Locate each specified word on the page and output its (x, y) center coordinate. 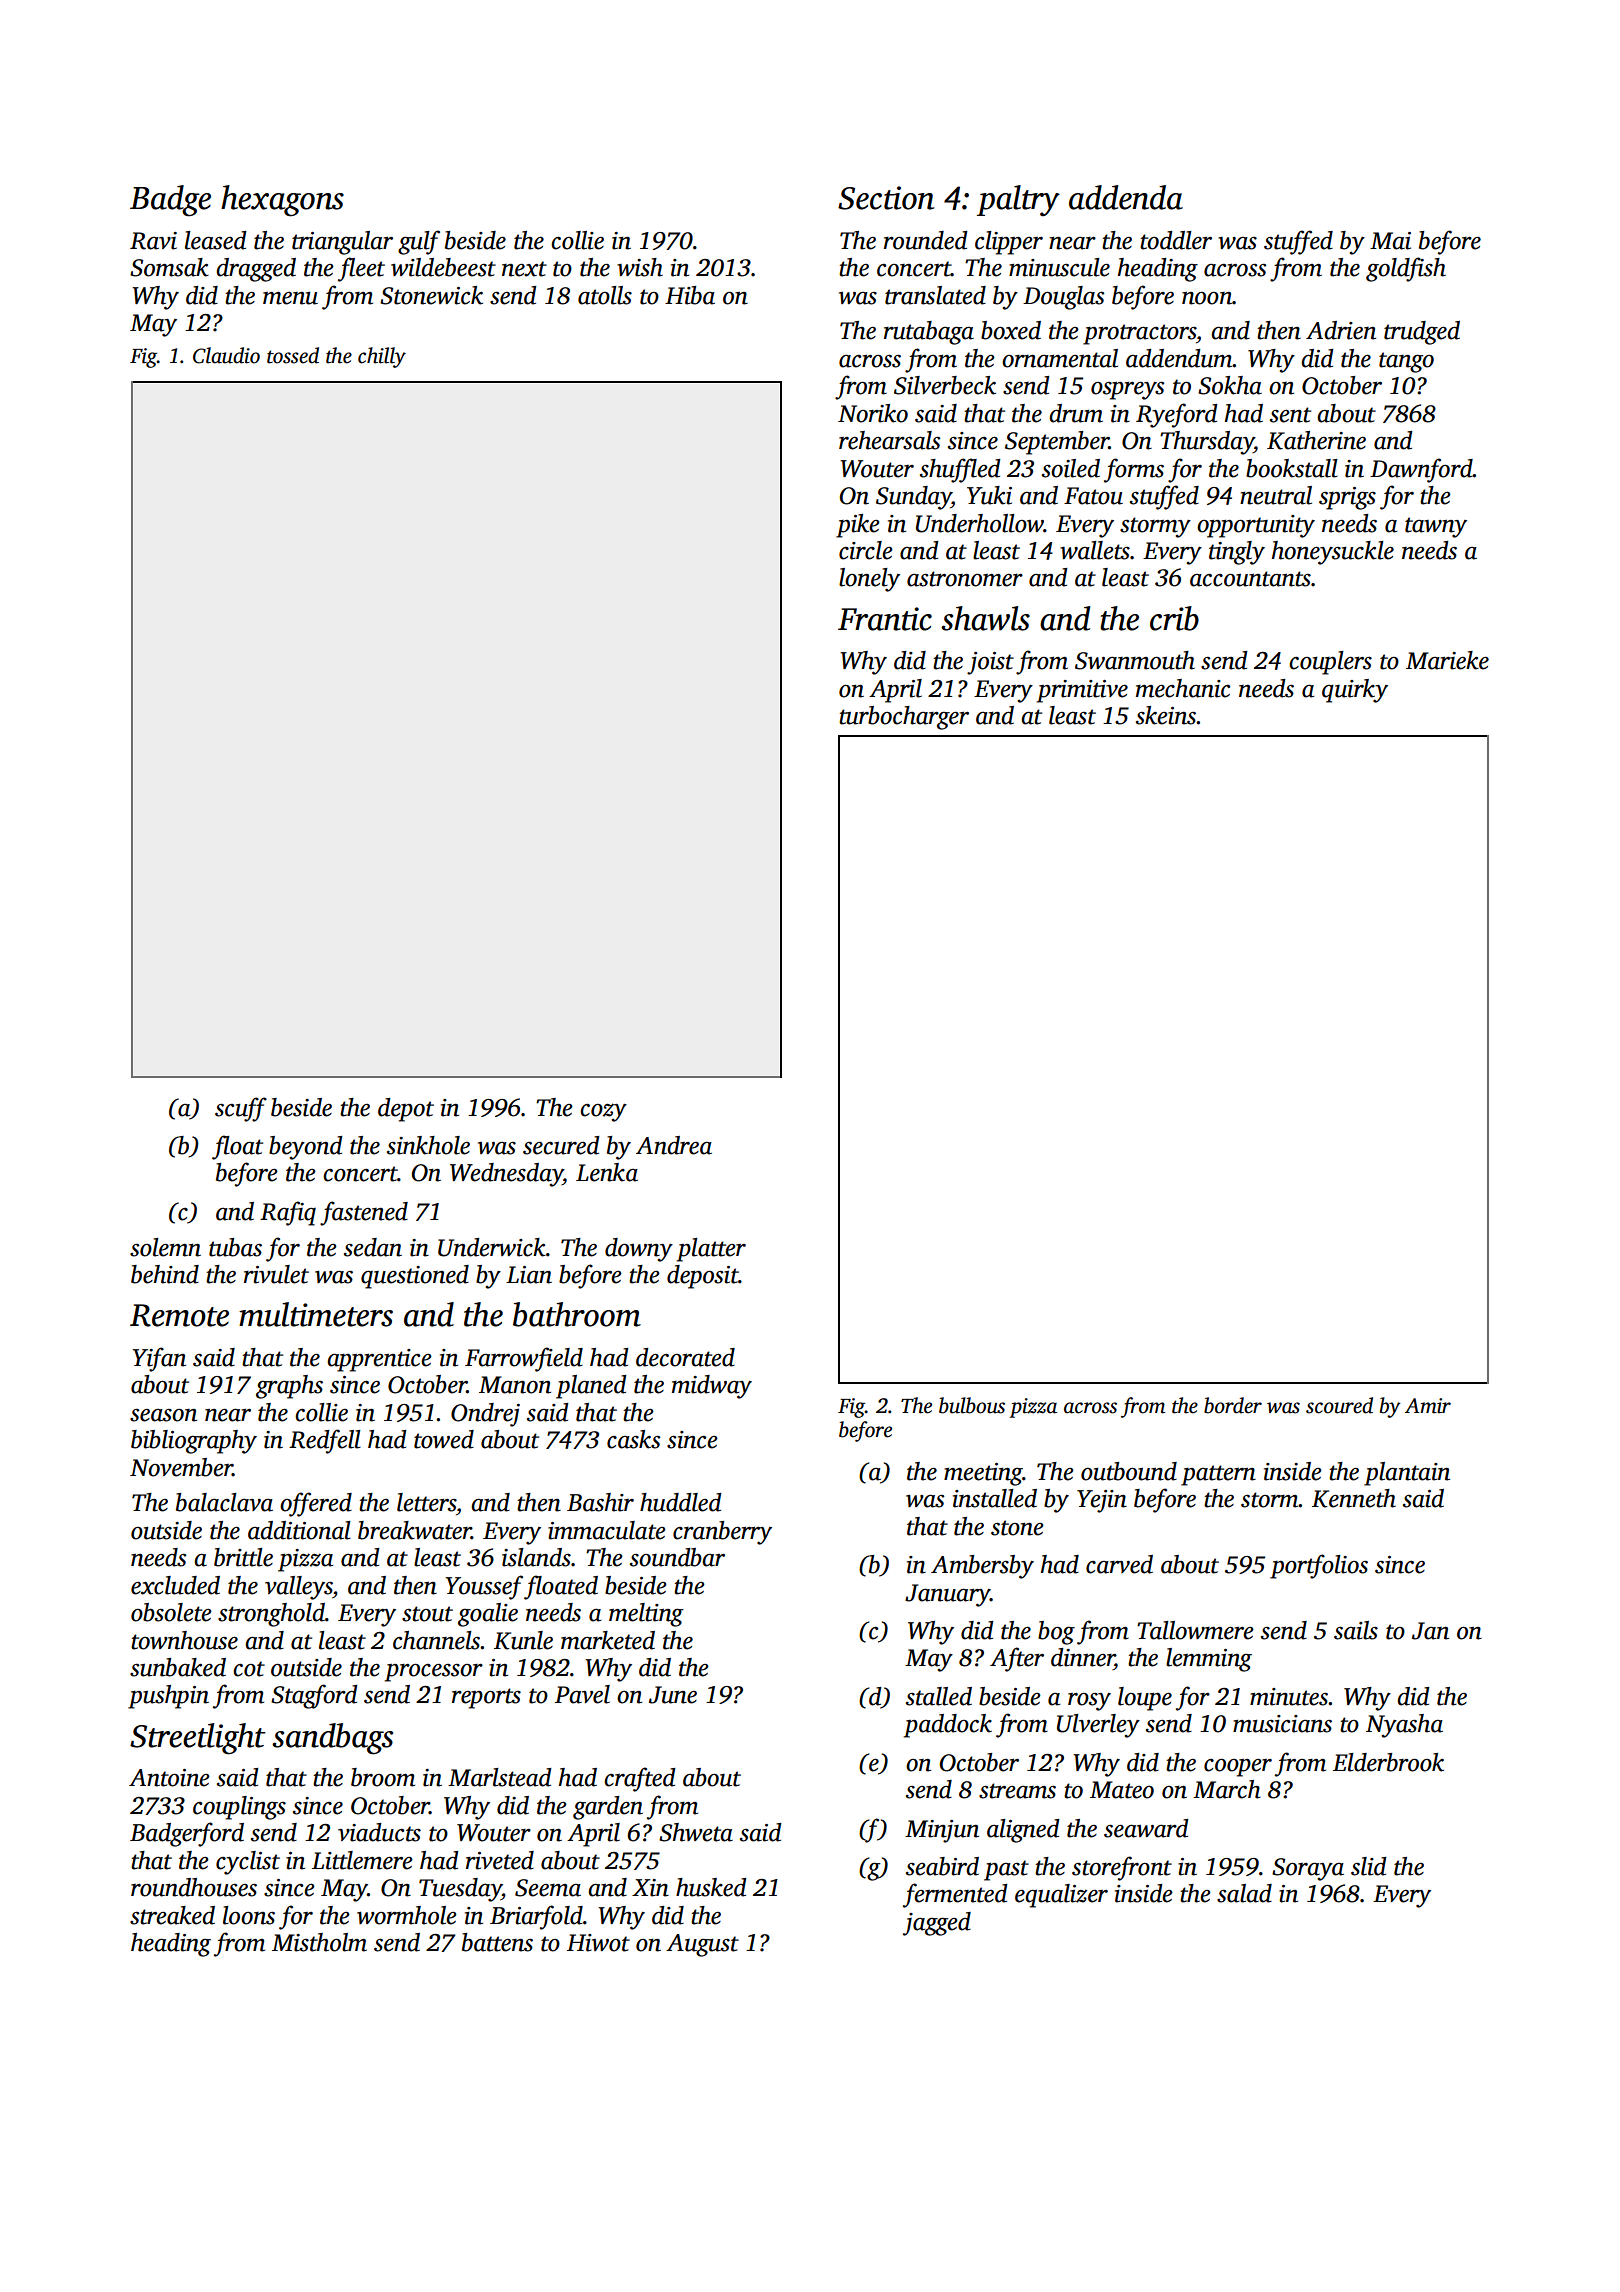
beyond (306, 1148)
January (947, 1595)
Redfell (325, 1441)
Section (886, 198)
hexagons (282, 201)
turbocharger (904, 718)
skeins (1166, 715)
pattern (1218, 1475)
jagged (937, 1924)
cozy (603, 1112)
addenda (1126, 197)
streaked (172, 1915)
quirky (1355, 691)
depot (406, 1110)
